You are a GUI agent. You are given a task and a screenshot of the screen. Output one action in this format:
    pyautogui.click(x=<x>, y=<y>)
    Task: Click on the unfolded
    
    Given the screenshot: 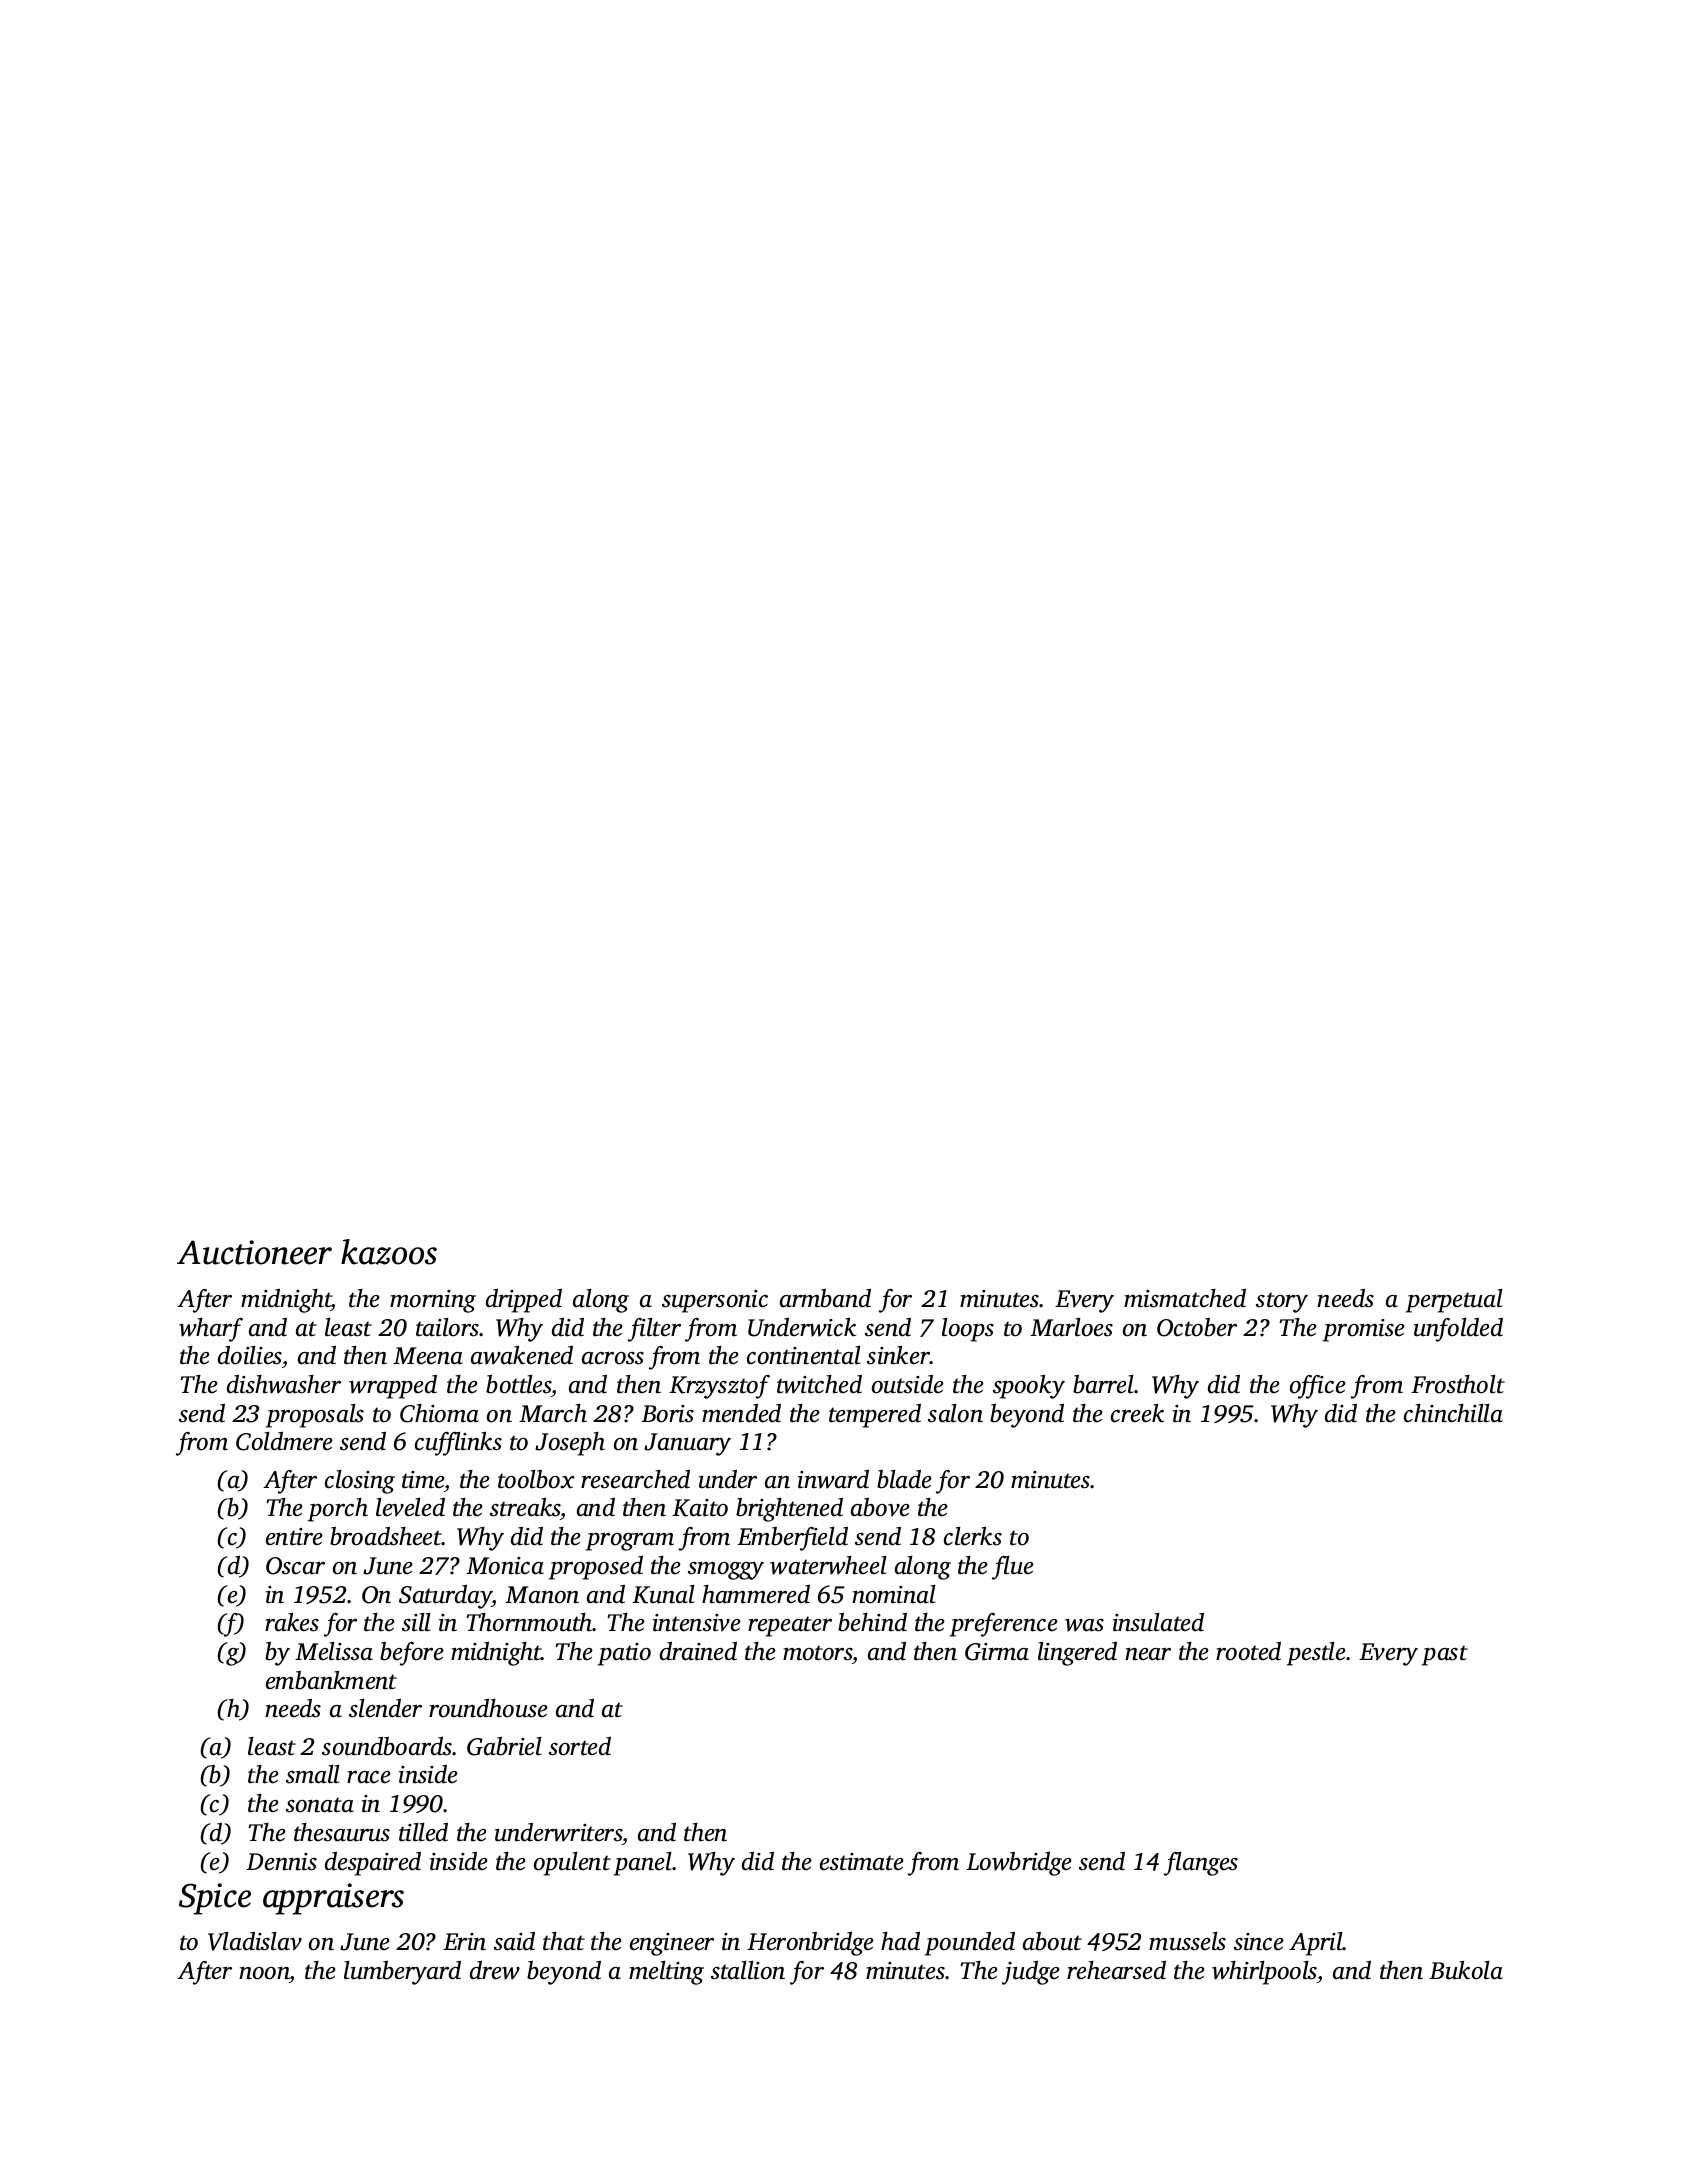 What is the action you would take?
    pyautogui.click(x=1458, y=1330)
